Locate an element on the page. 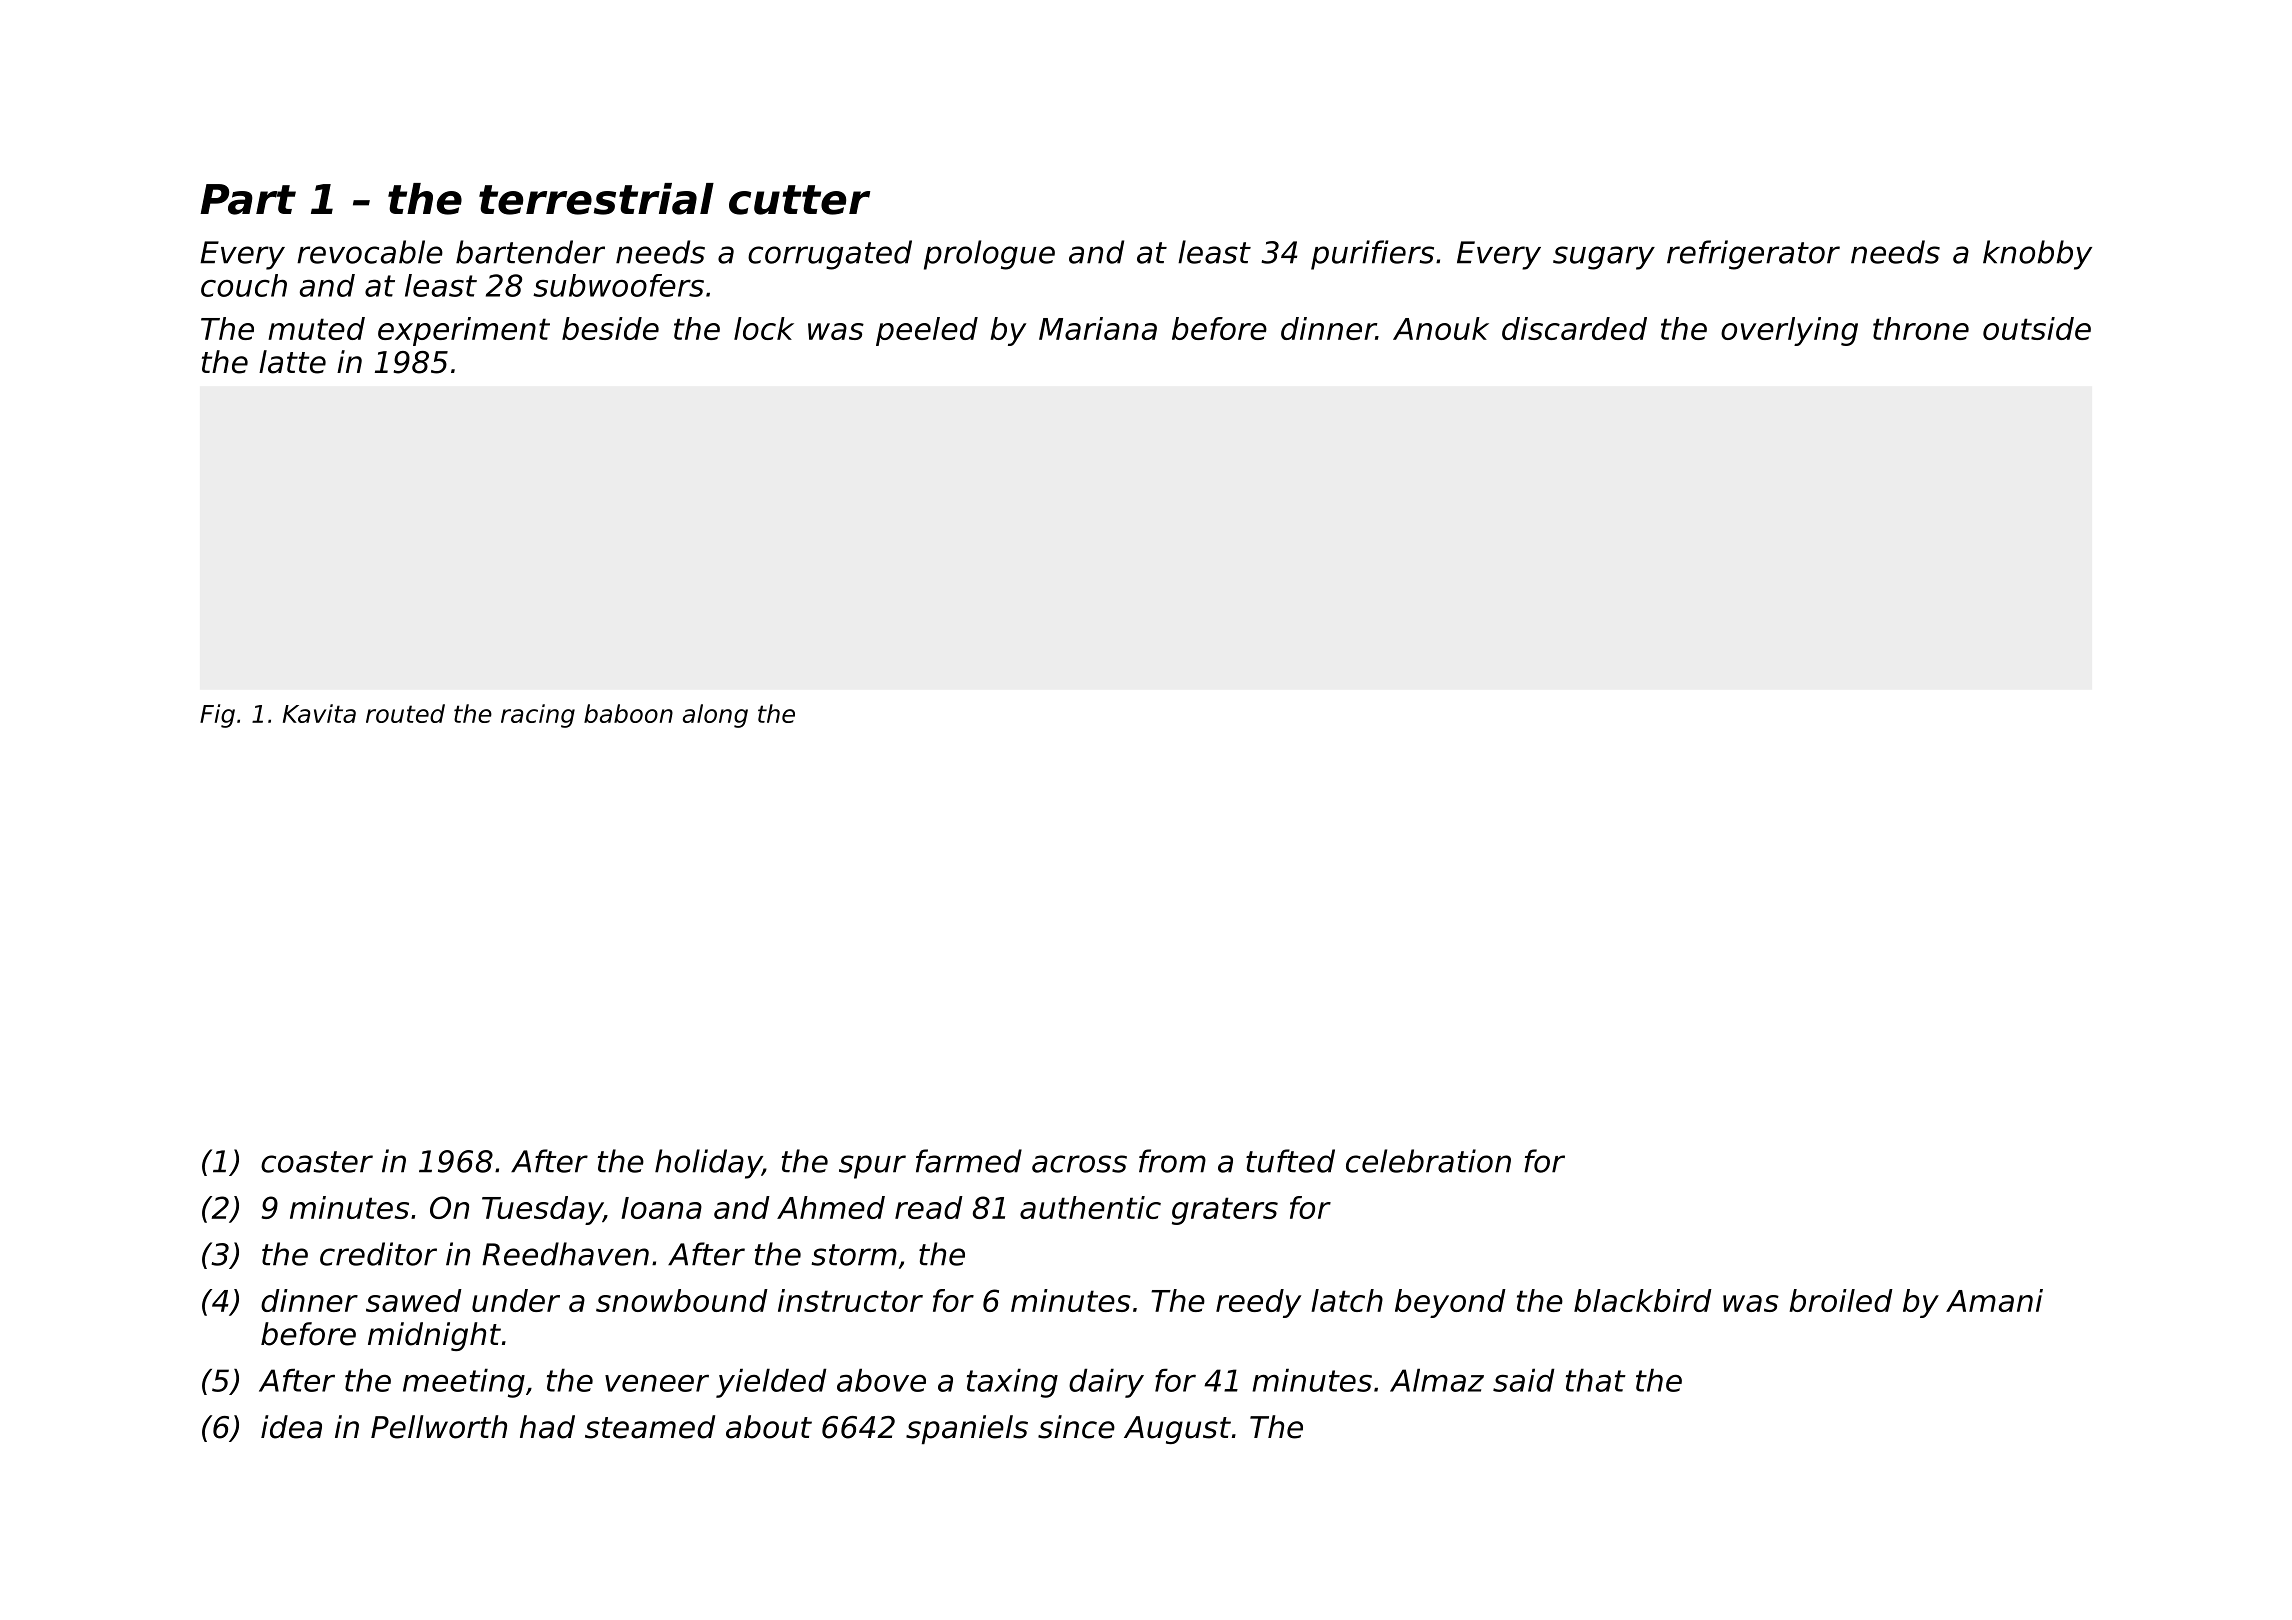 This page has width=2292, height=1620. peeled is located at coordinates (927, 331).
